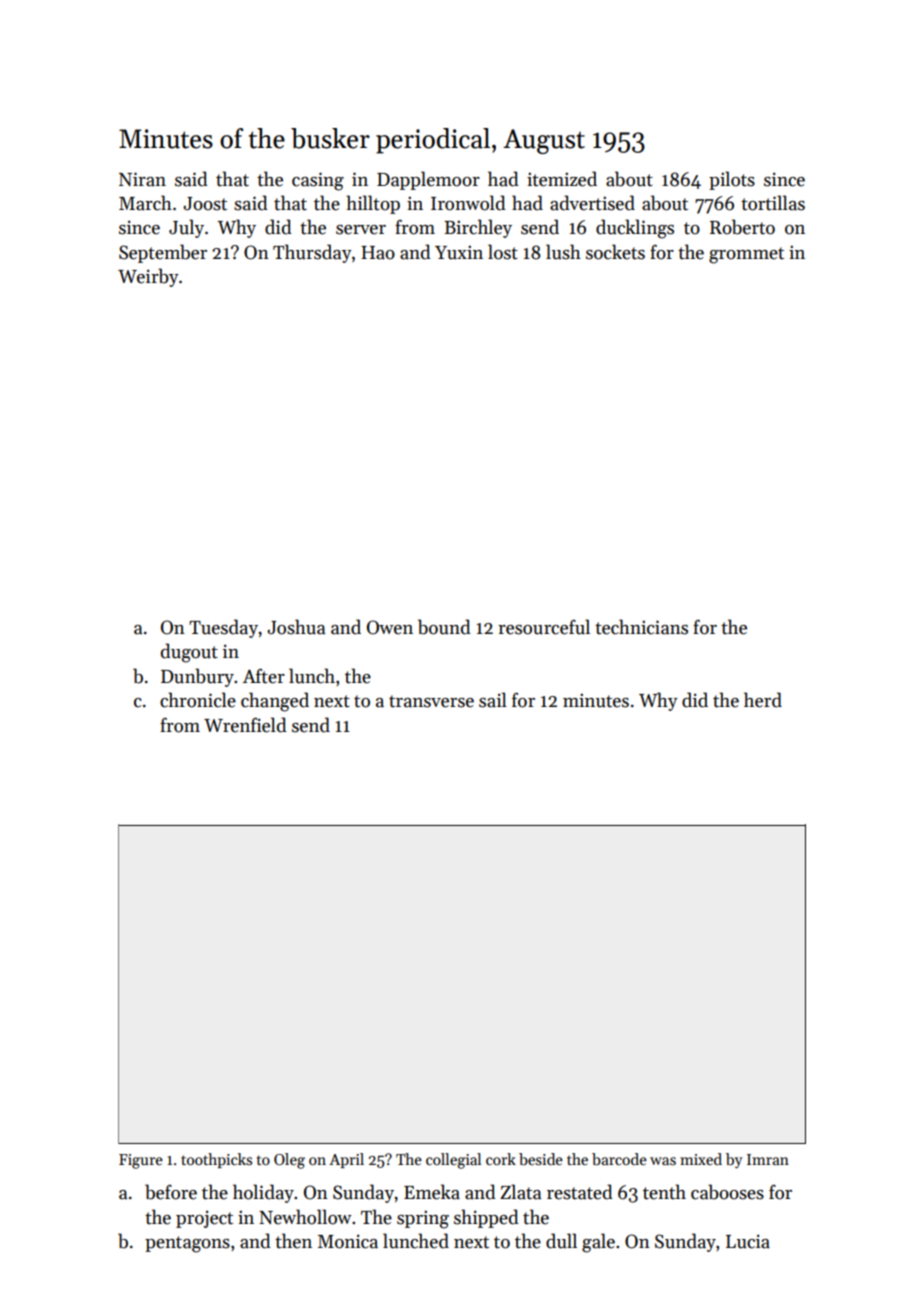 This document has height=1308, width=924. Describe the element at coordinates (431, 701) in the document. I see `transverse` at that location.
